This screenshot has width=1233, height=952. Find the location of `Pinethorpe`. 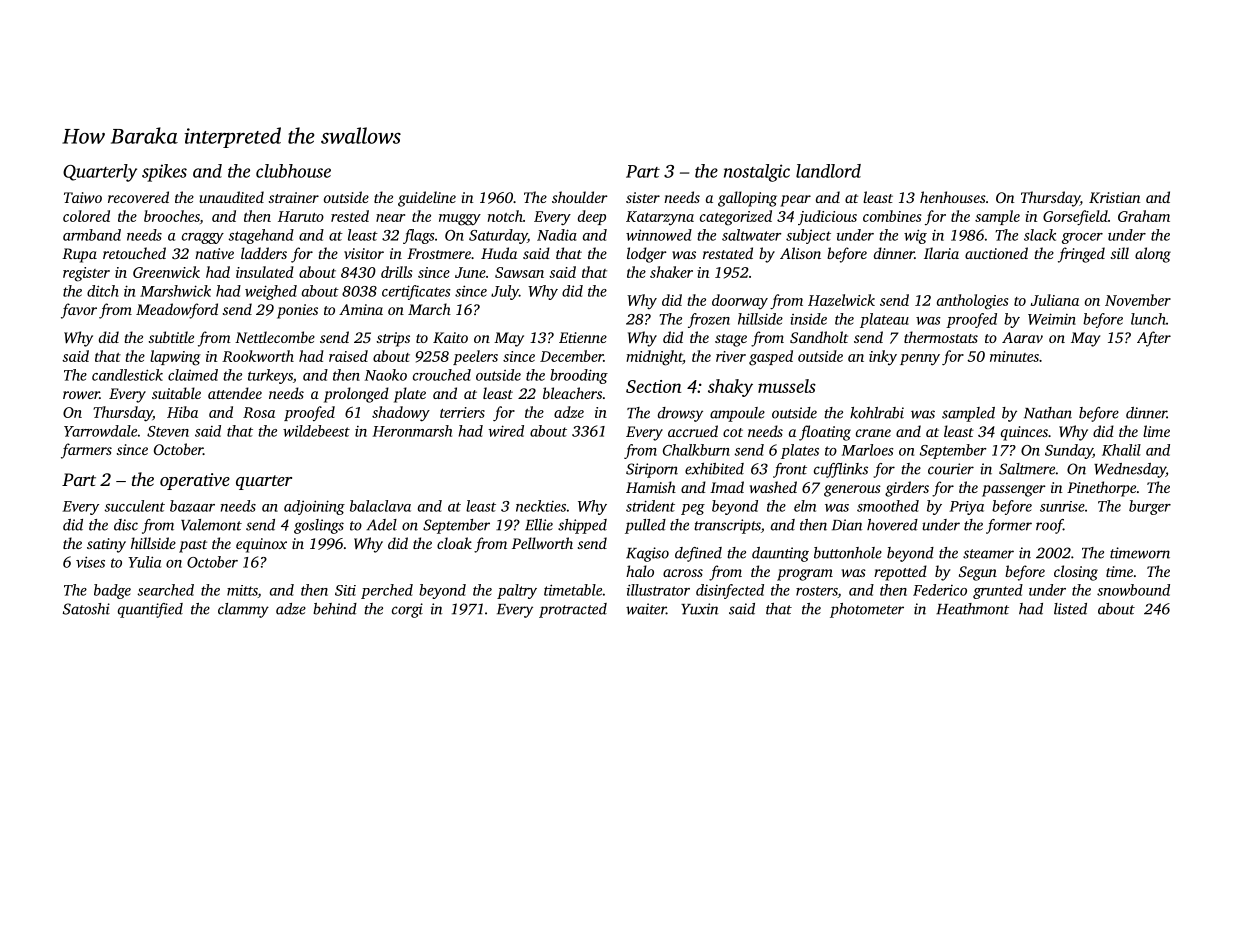

Pinethorpe is located at coordinates (1101, 489).
